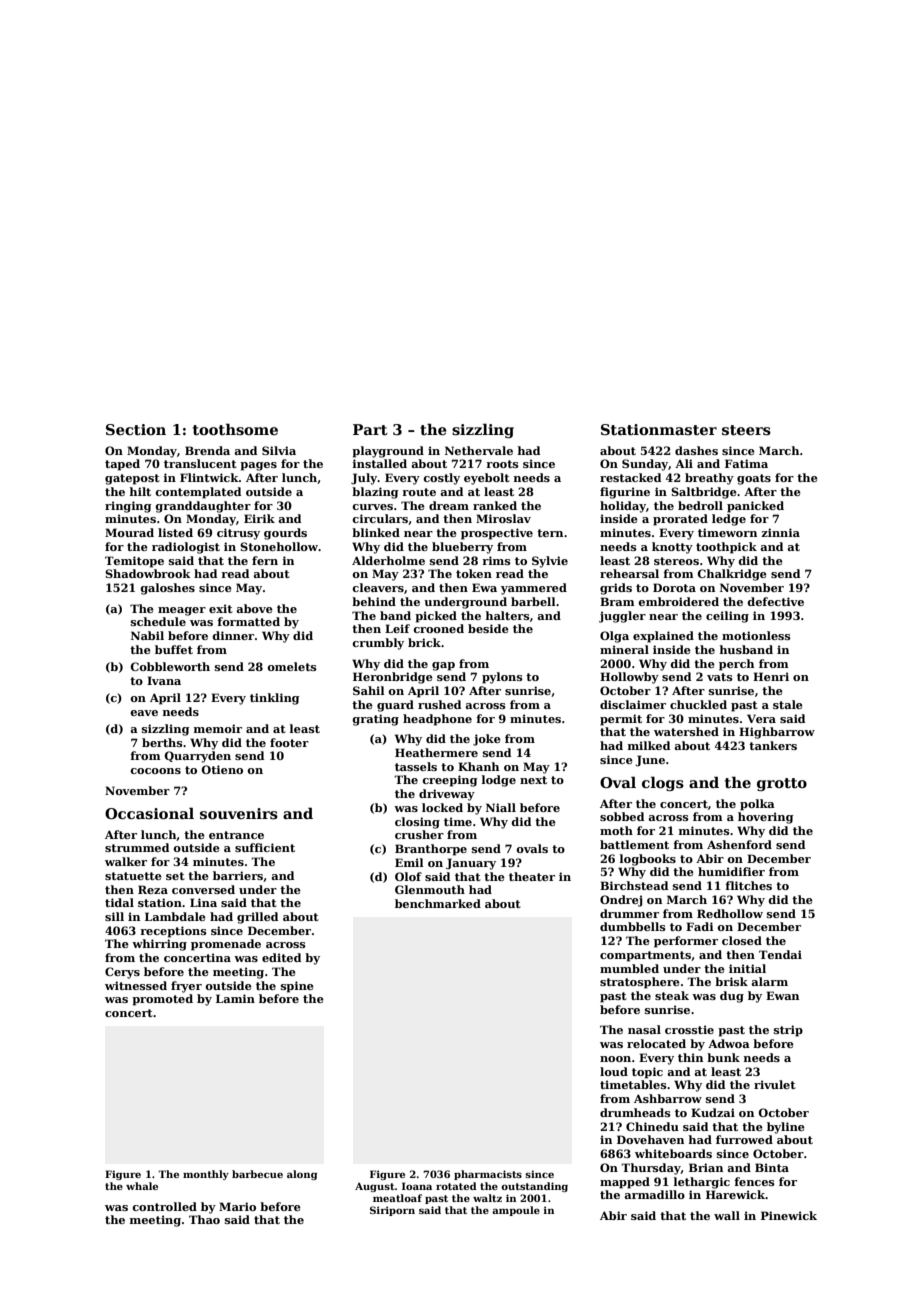 The height and width of the screenshot is (1308, 924). I want to click on watershed, so click(686, 731).
